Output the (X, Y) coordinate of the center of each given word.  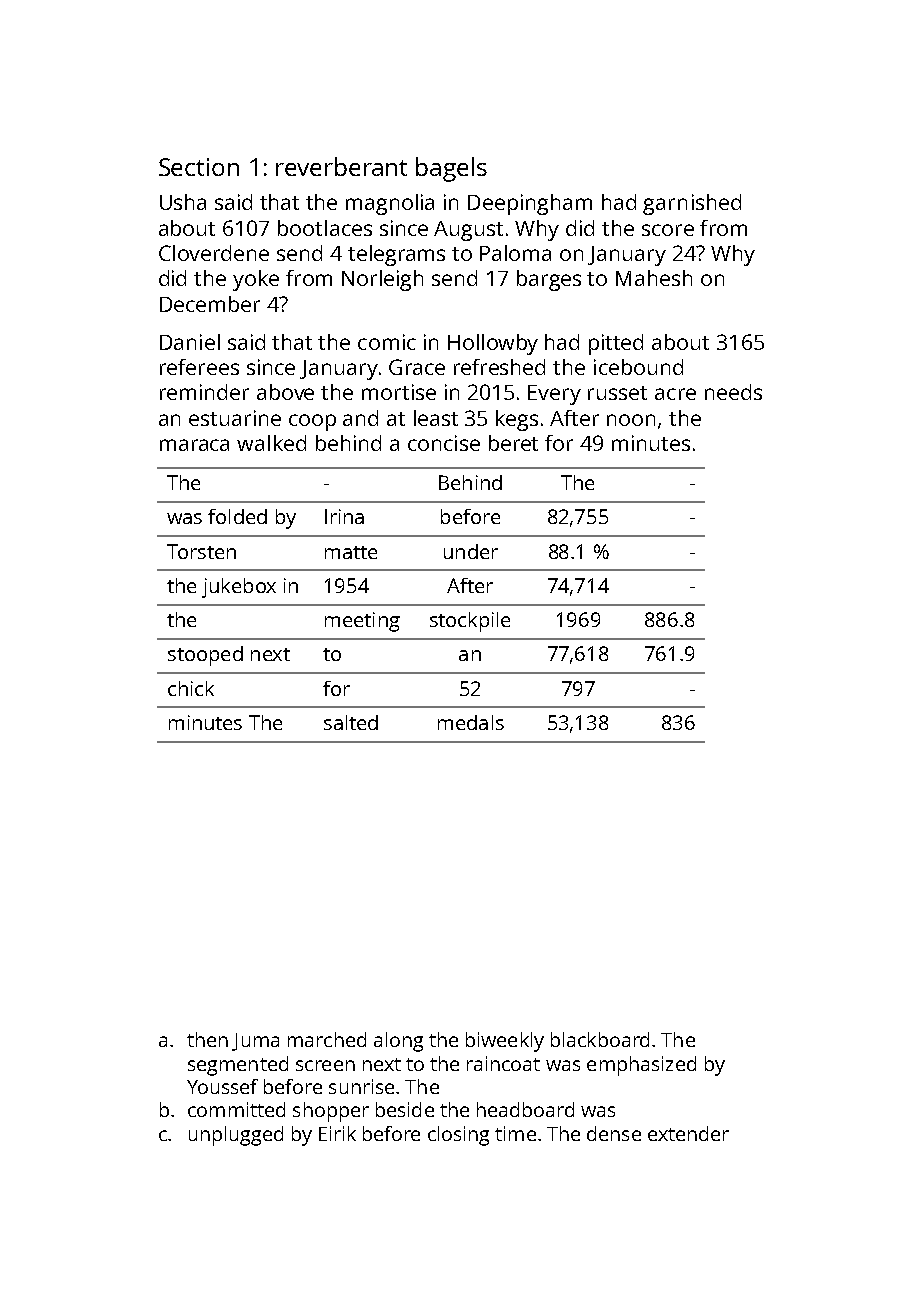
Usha (183, 202)
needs (733, 392)
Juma (255, 1042)
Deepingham (530, 204)
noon (631, 420)
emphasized (641, 1066)
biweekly (505, 1042)
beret (513, 443)
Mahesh (654, 278)
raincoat (503, 1063)
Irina (344, 516)
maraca (194, 445)
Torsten (201, 551)
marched (327, 1039)
